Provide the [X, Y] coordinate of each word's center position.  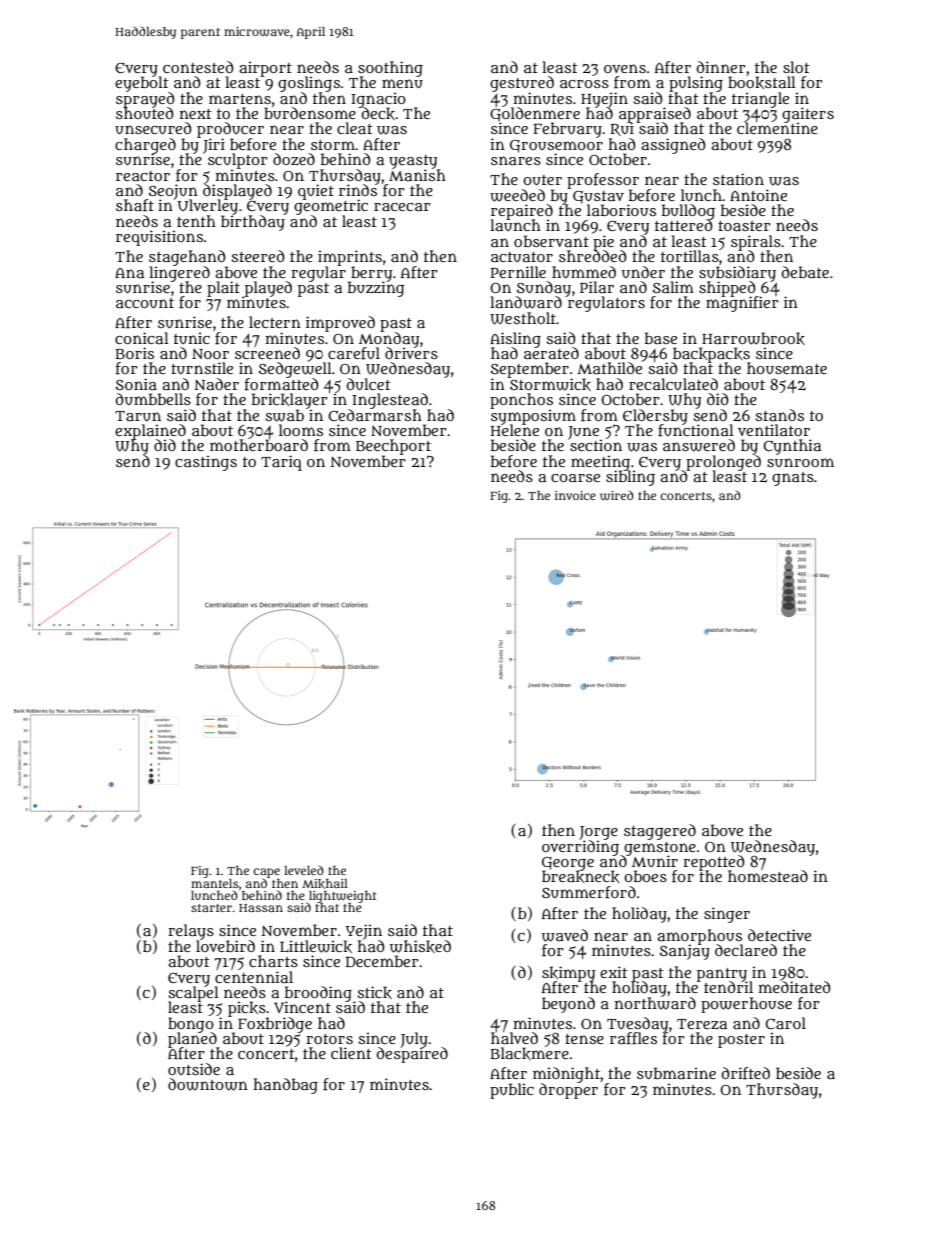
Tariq [281, 463]
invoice [575, 495]
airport [266, 69]
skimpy [568, 973]
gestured [522, 84]
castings [206, 463]
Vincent [302, 1007]
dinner [721, 67]
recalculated [673, 384]
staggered [660, 832]
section [596, 445]
